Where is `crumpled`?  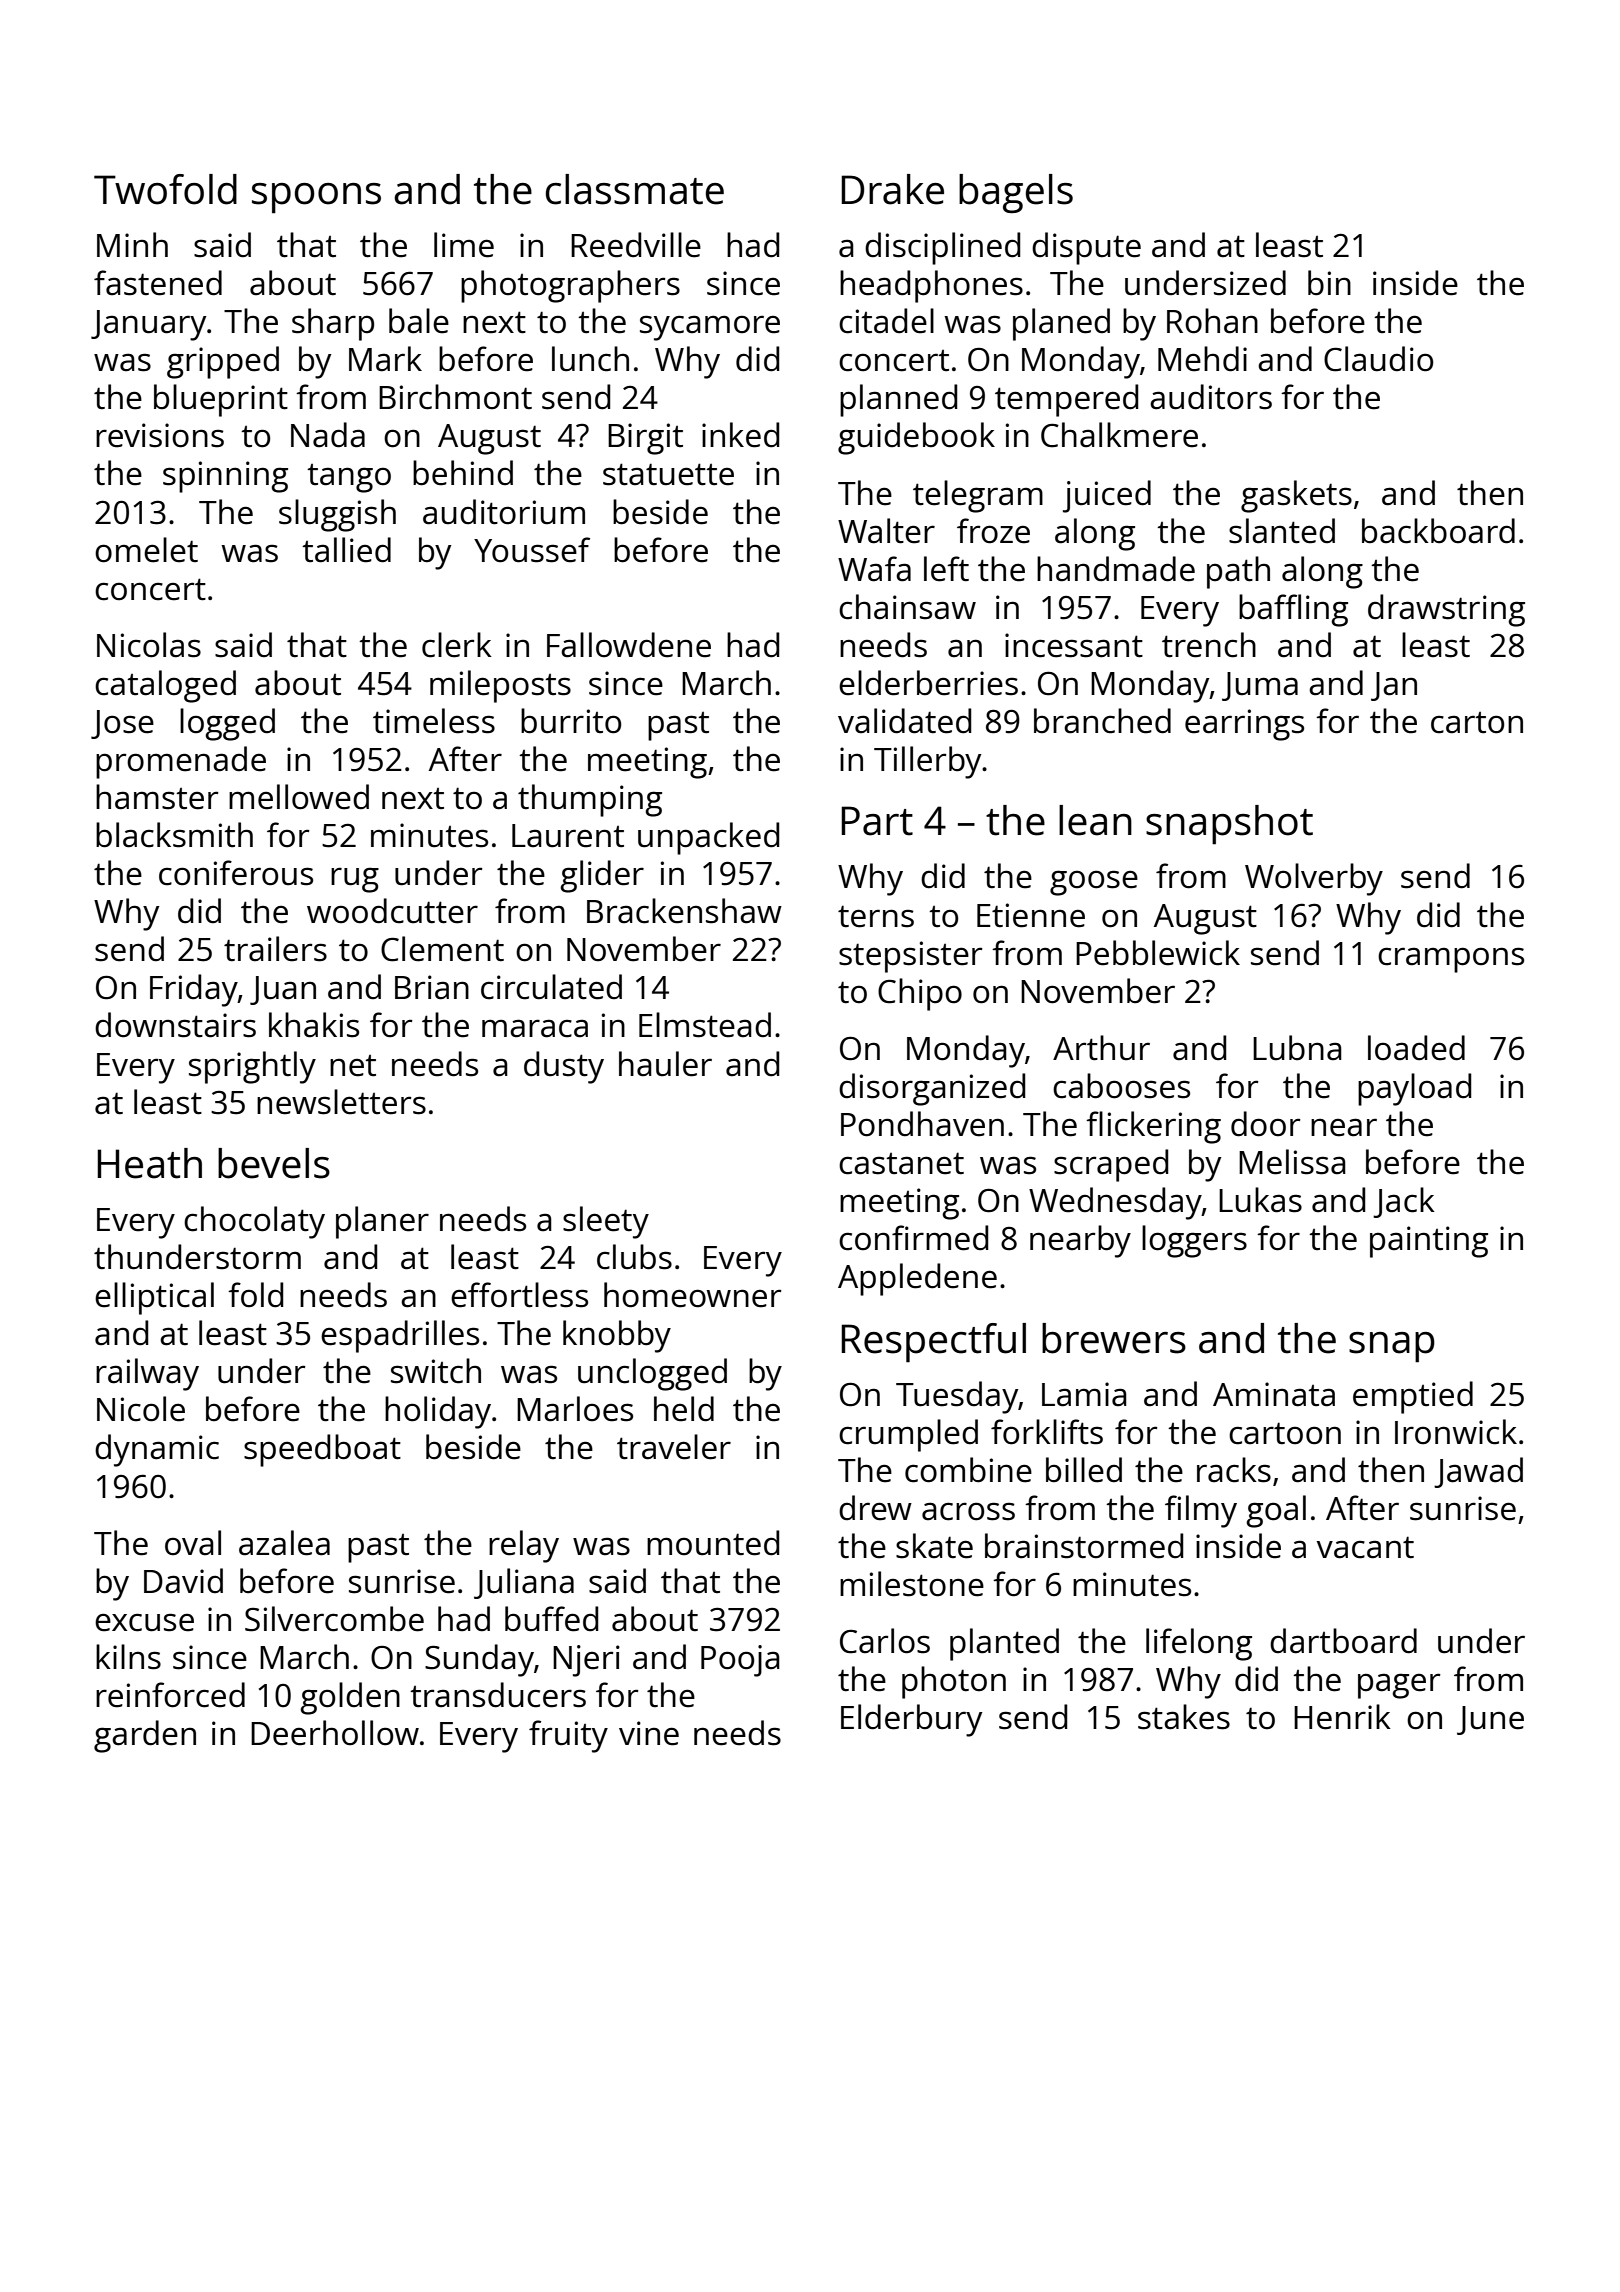
crumpled is located at coordinates (908, 1435).
